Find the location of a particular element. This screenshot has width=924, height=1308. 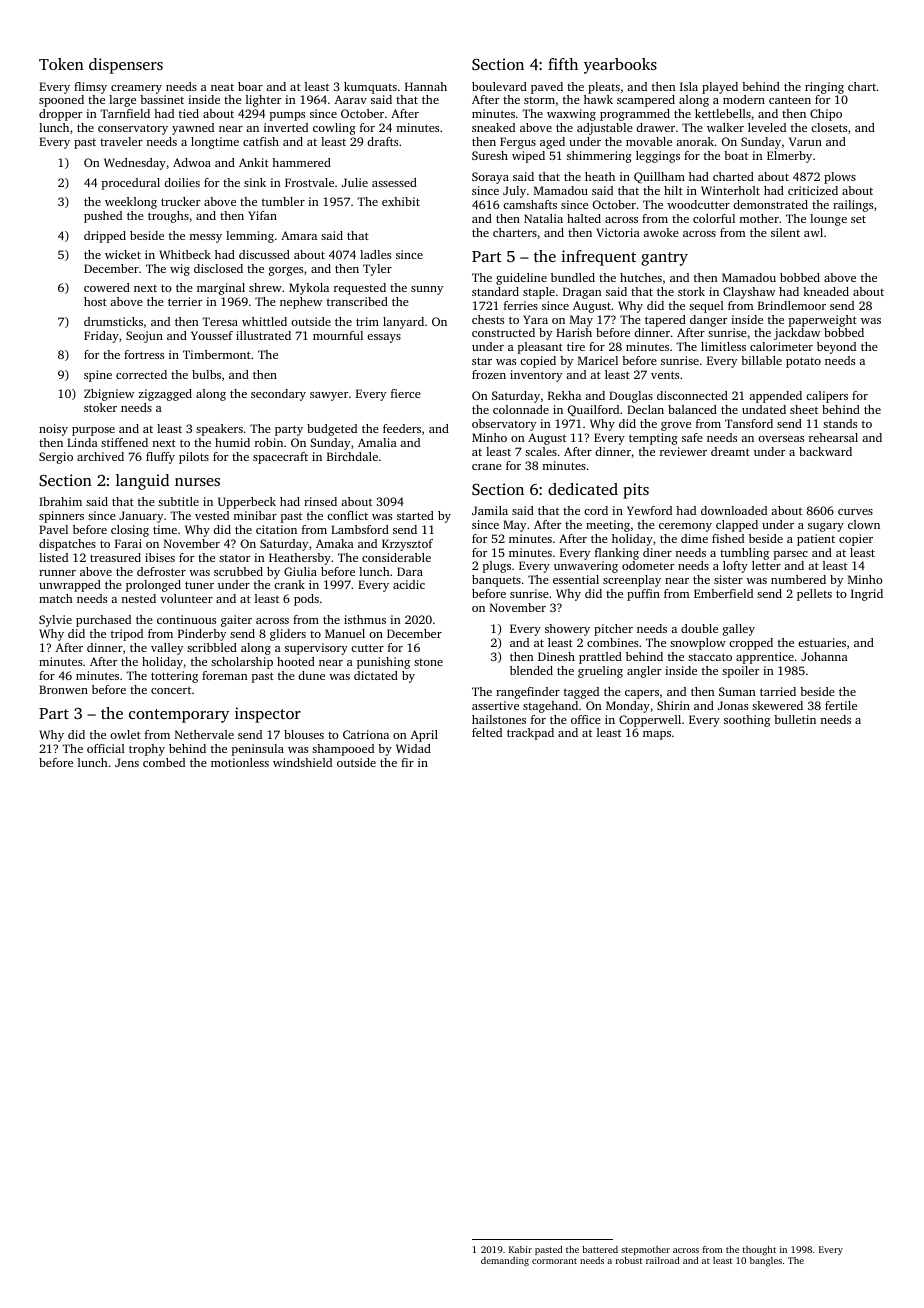

motionless is located at coordinates (240, 762).
